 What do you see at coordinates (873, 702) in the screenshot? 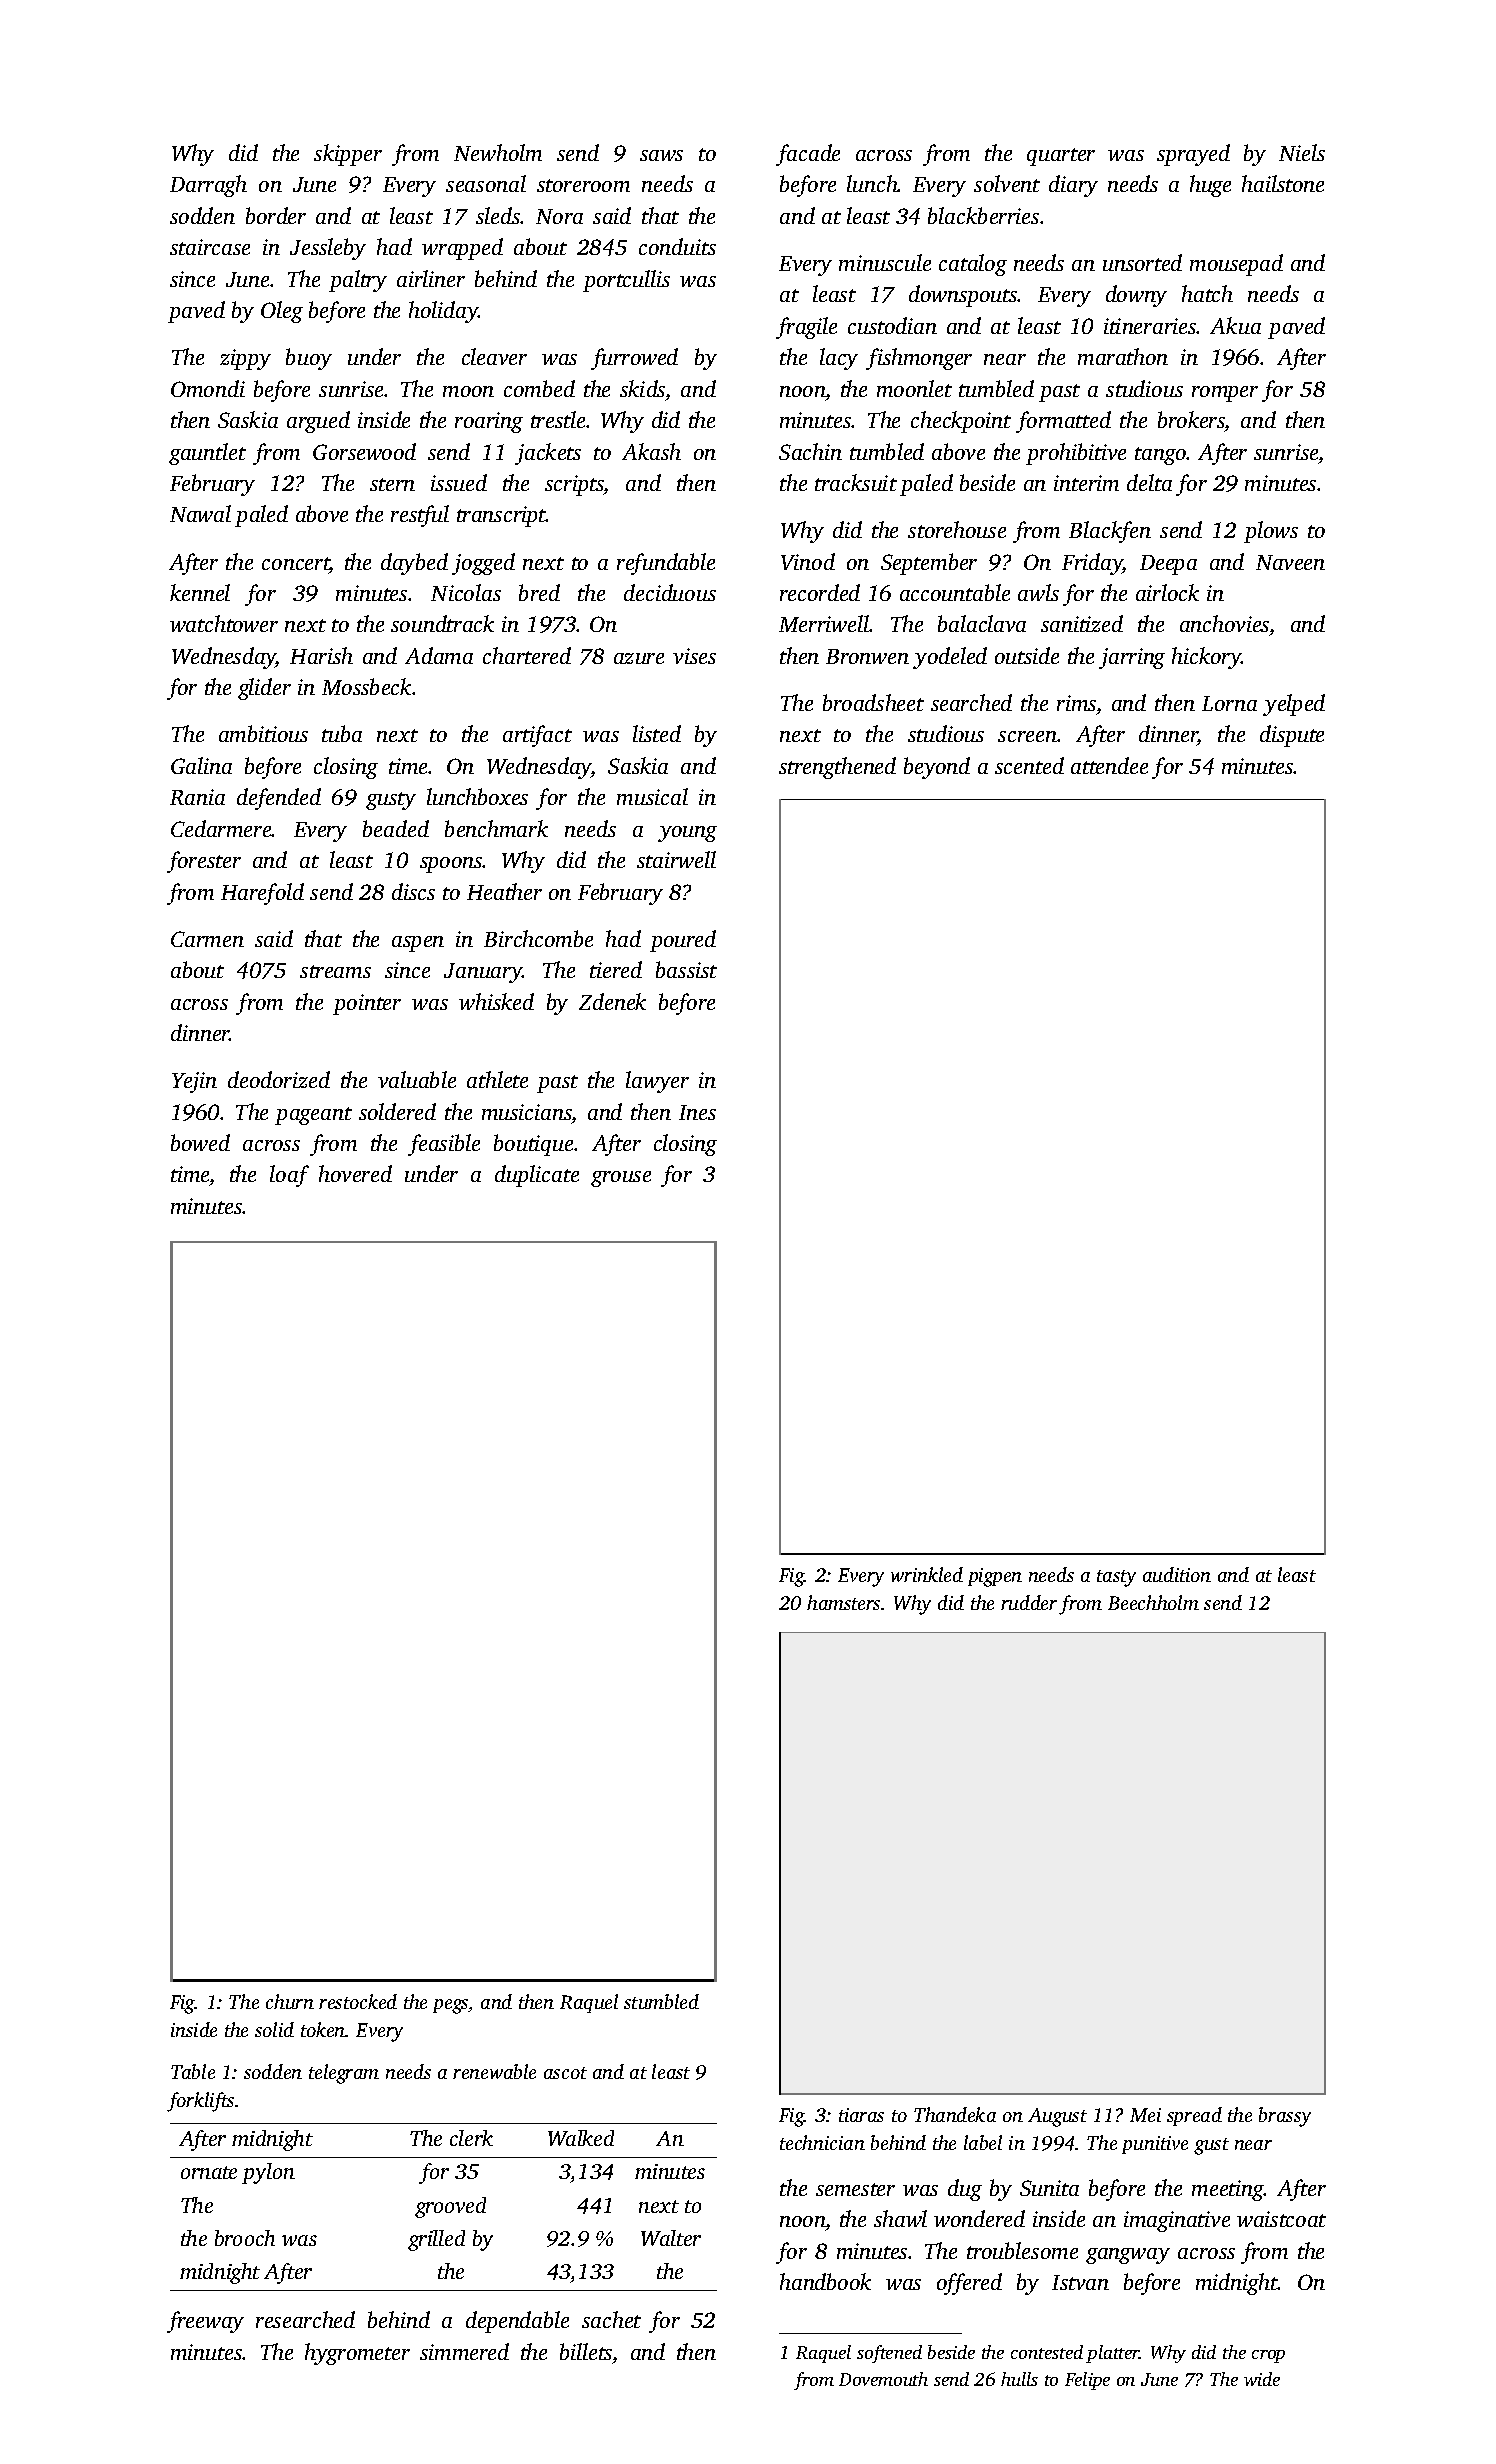
I see `broadsheet` at bounding box center [873, 702].
